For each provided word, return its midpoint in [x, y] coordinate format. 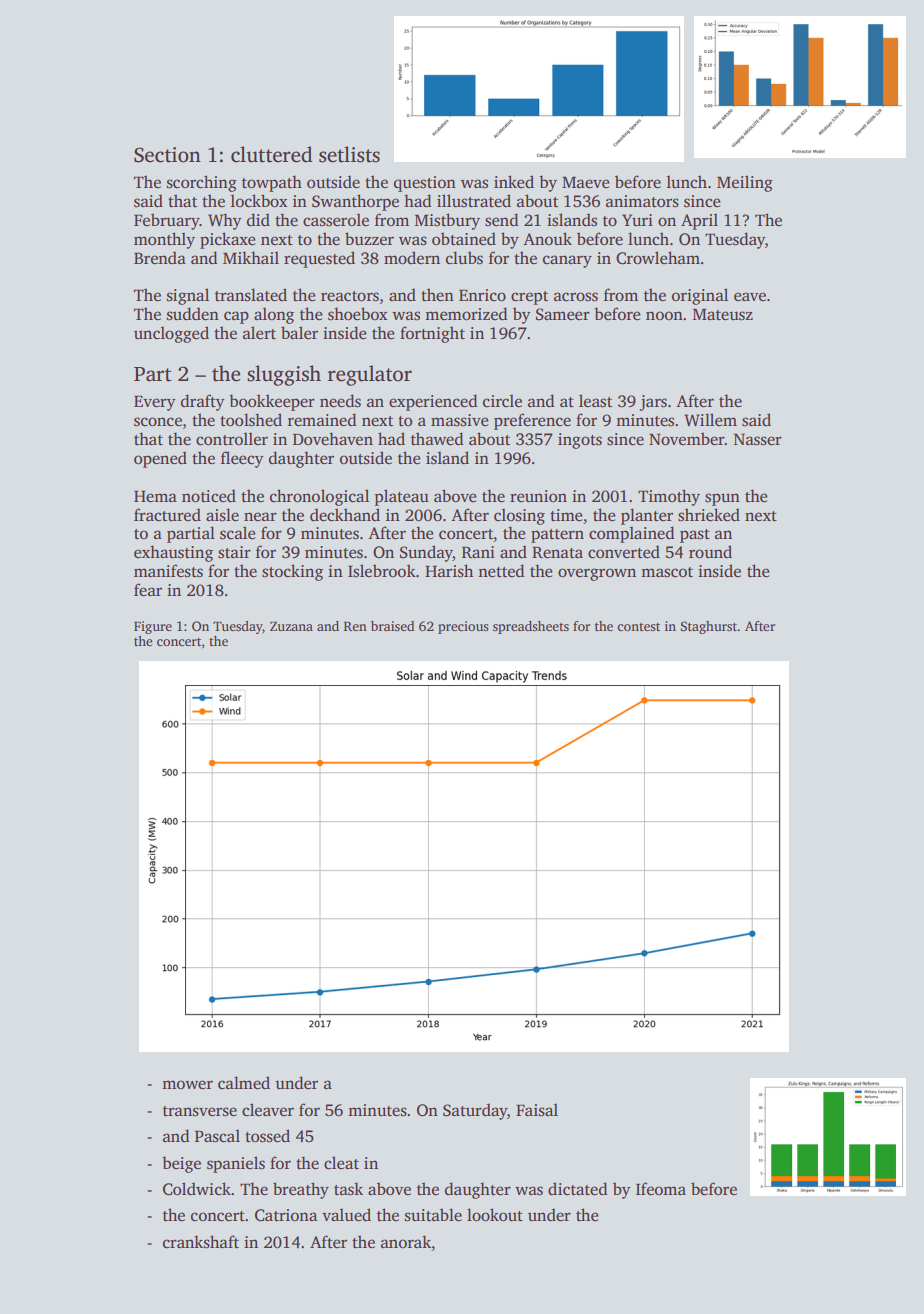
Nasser [758, 439]
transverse [200, 1111]
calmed [244, 1083]
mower [187, 1085]
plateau [401, 497]
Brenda [160, 258]
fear [148, 590]
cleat [341, 1163]
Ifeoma [661, 1189]
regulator [370, 375]
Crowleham [658, 258]
